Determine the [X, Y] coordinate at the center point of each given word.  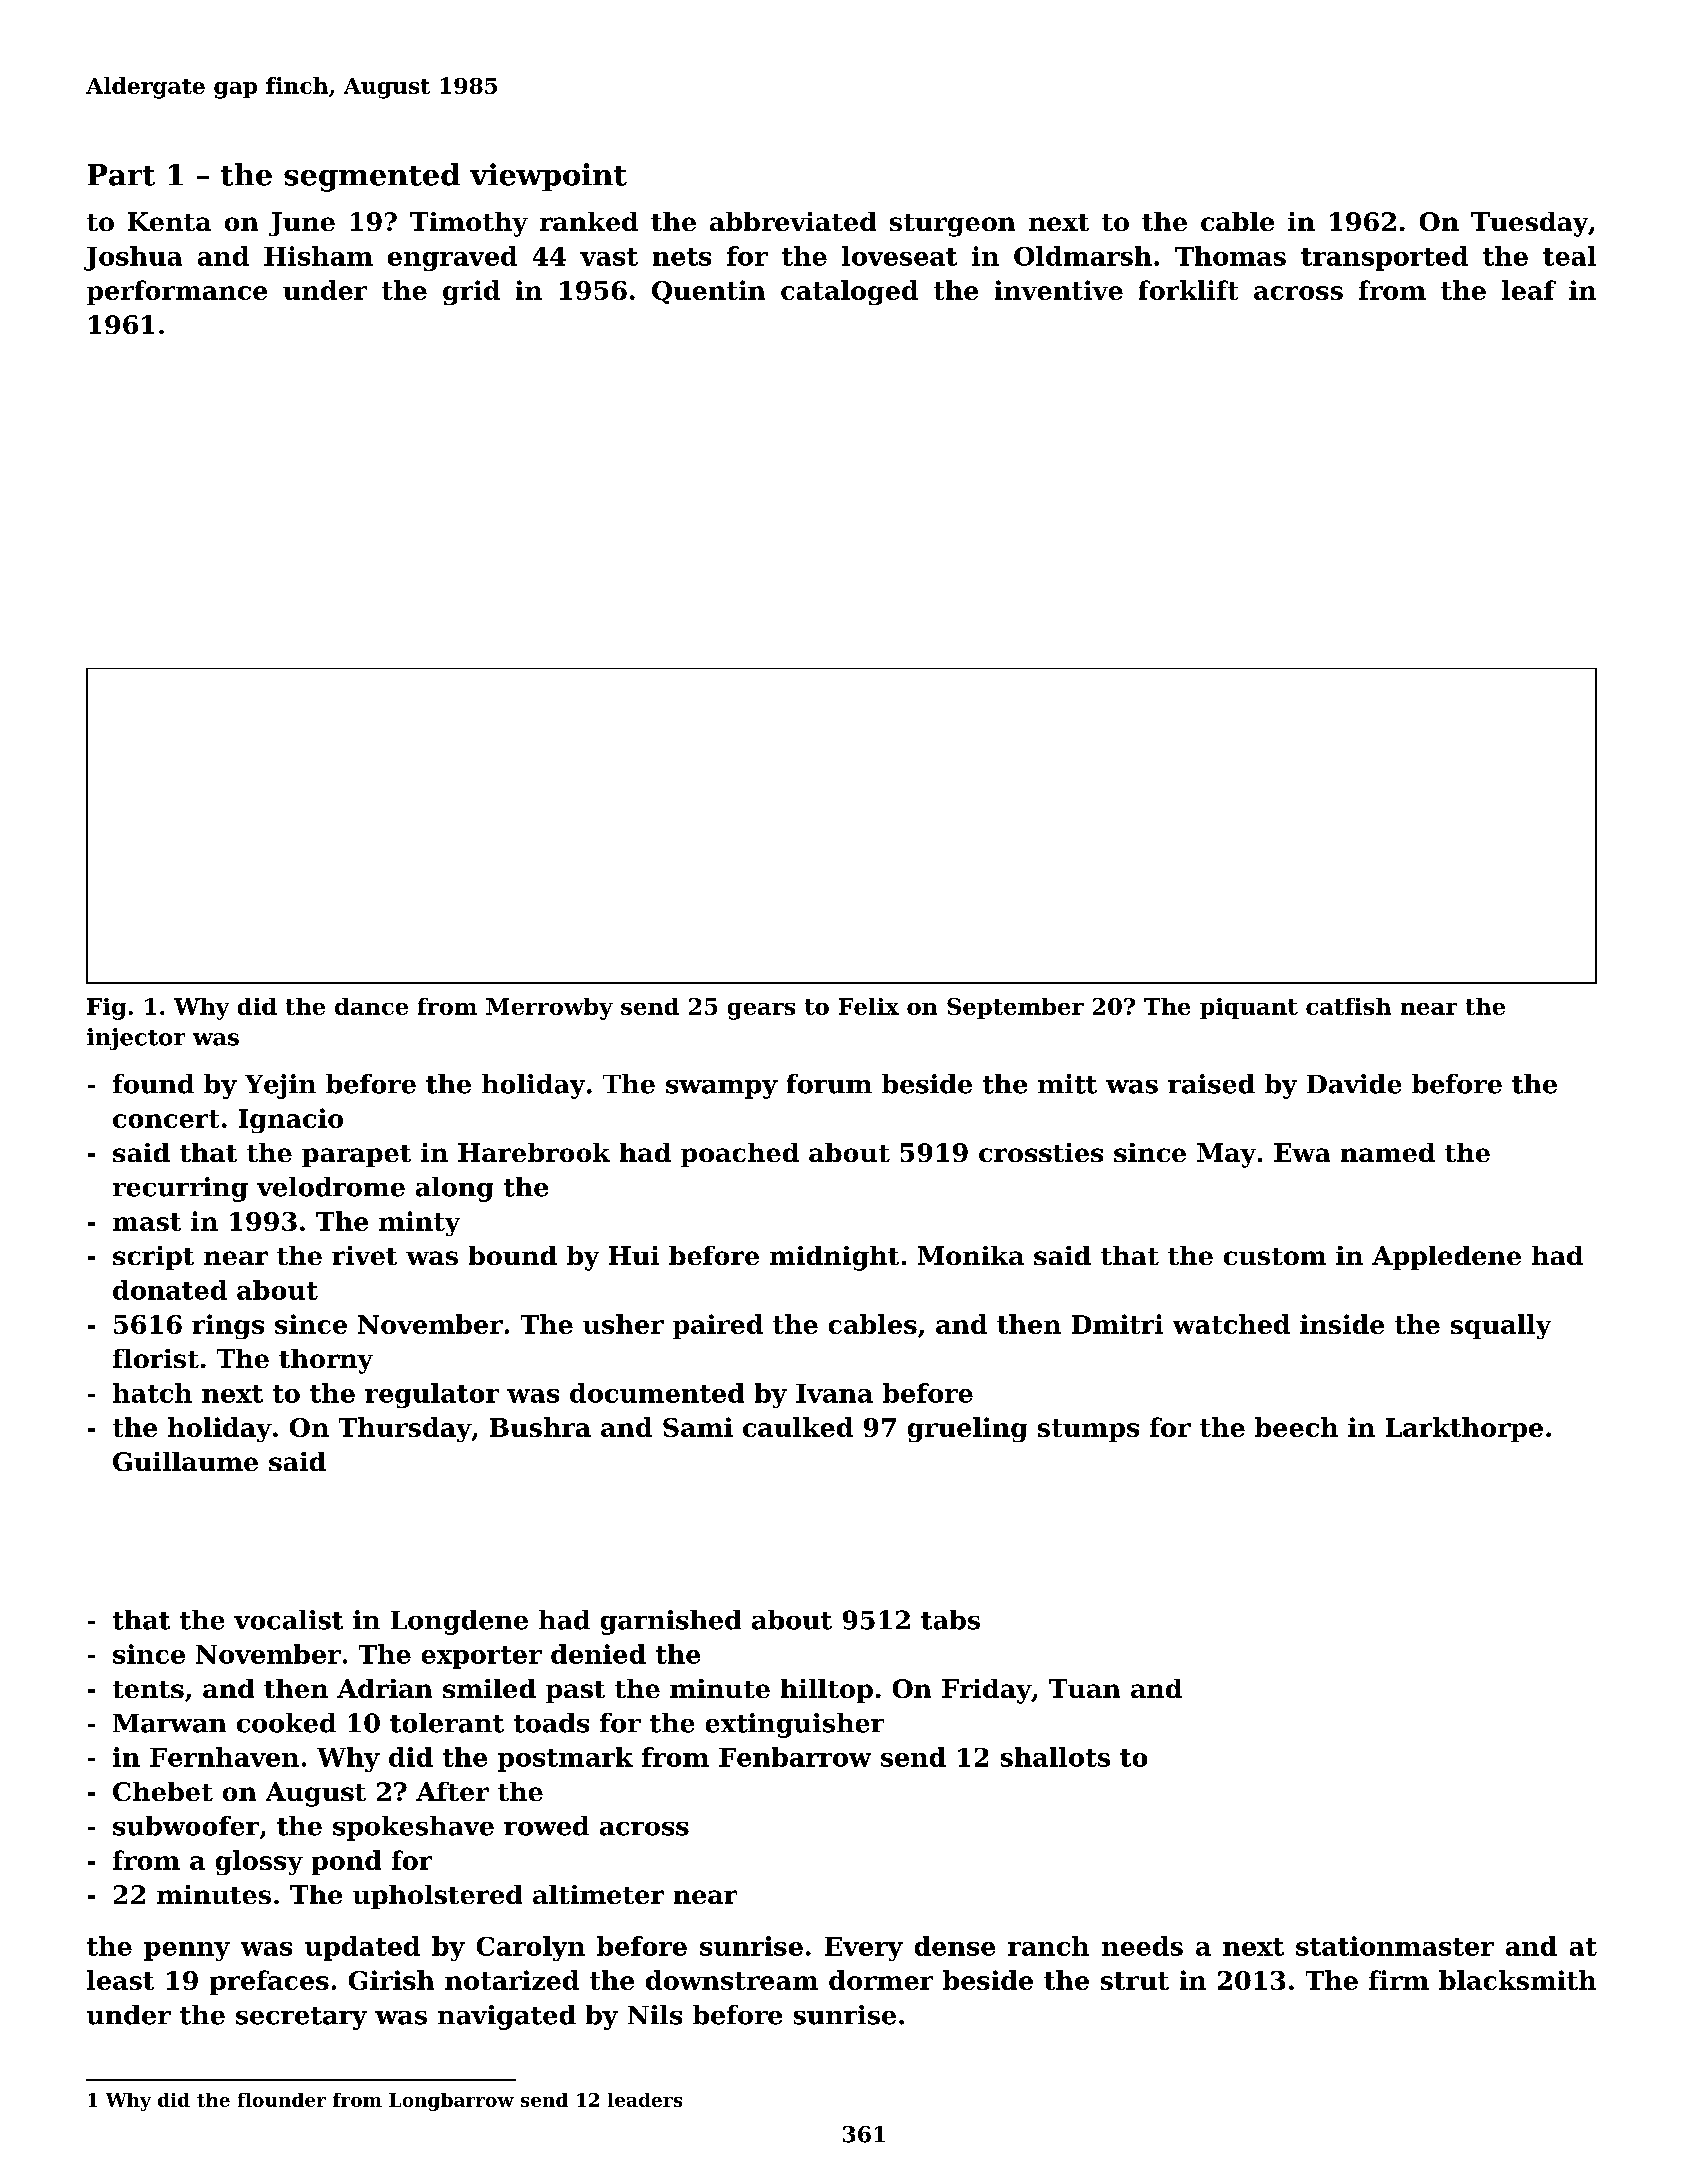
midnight [834, 1258]
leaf [1529, 290]
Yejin [280, 1086]
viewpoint [548, 177]
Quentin [708, 292]
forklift [1188, 290]
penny [187, 1951]
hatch [152, 1393]
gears [761, 1011]
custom [1275, 1256]
